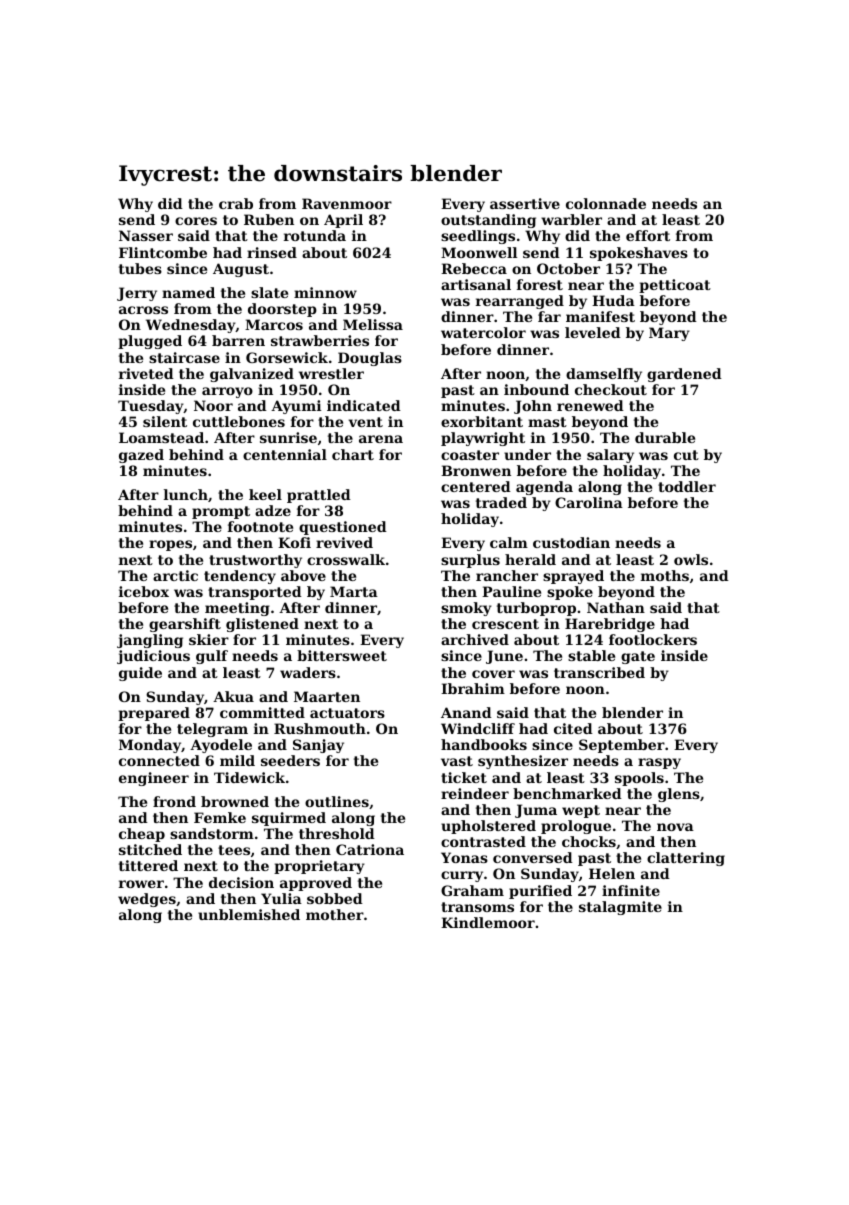  I want to click on wedges, so click(147, 900).
